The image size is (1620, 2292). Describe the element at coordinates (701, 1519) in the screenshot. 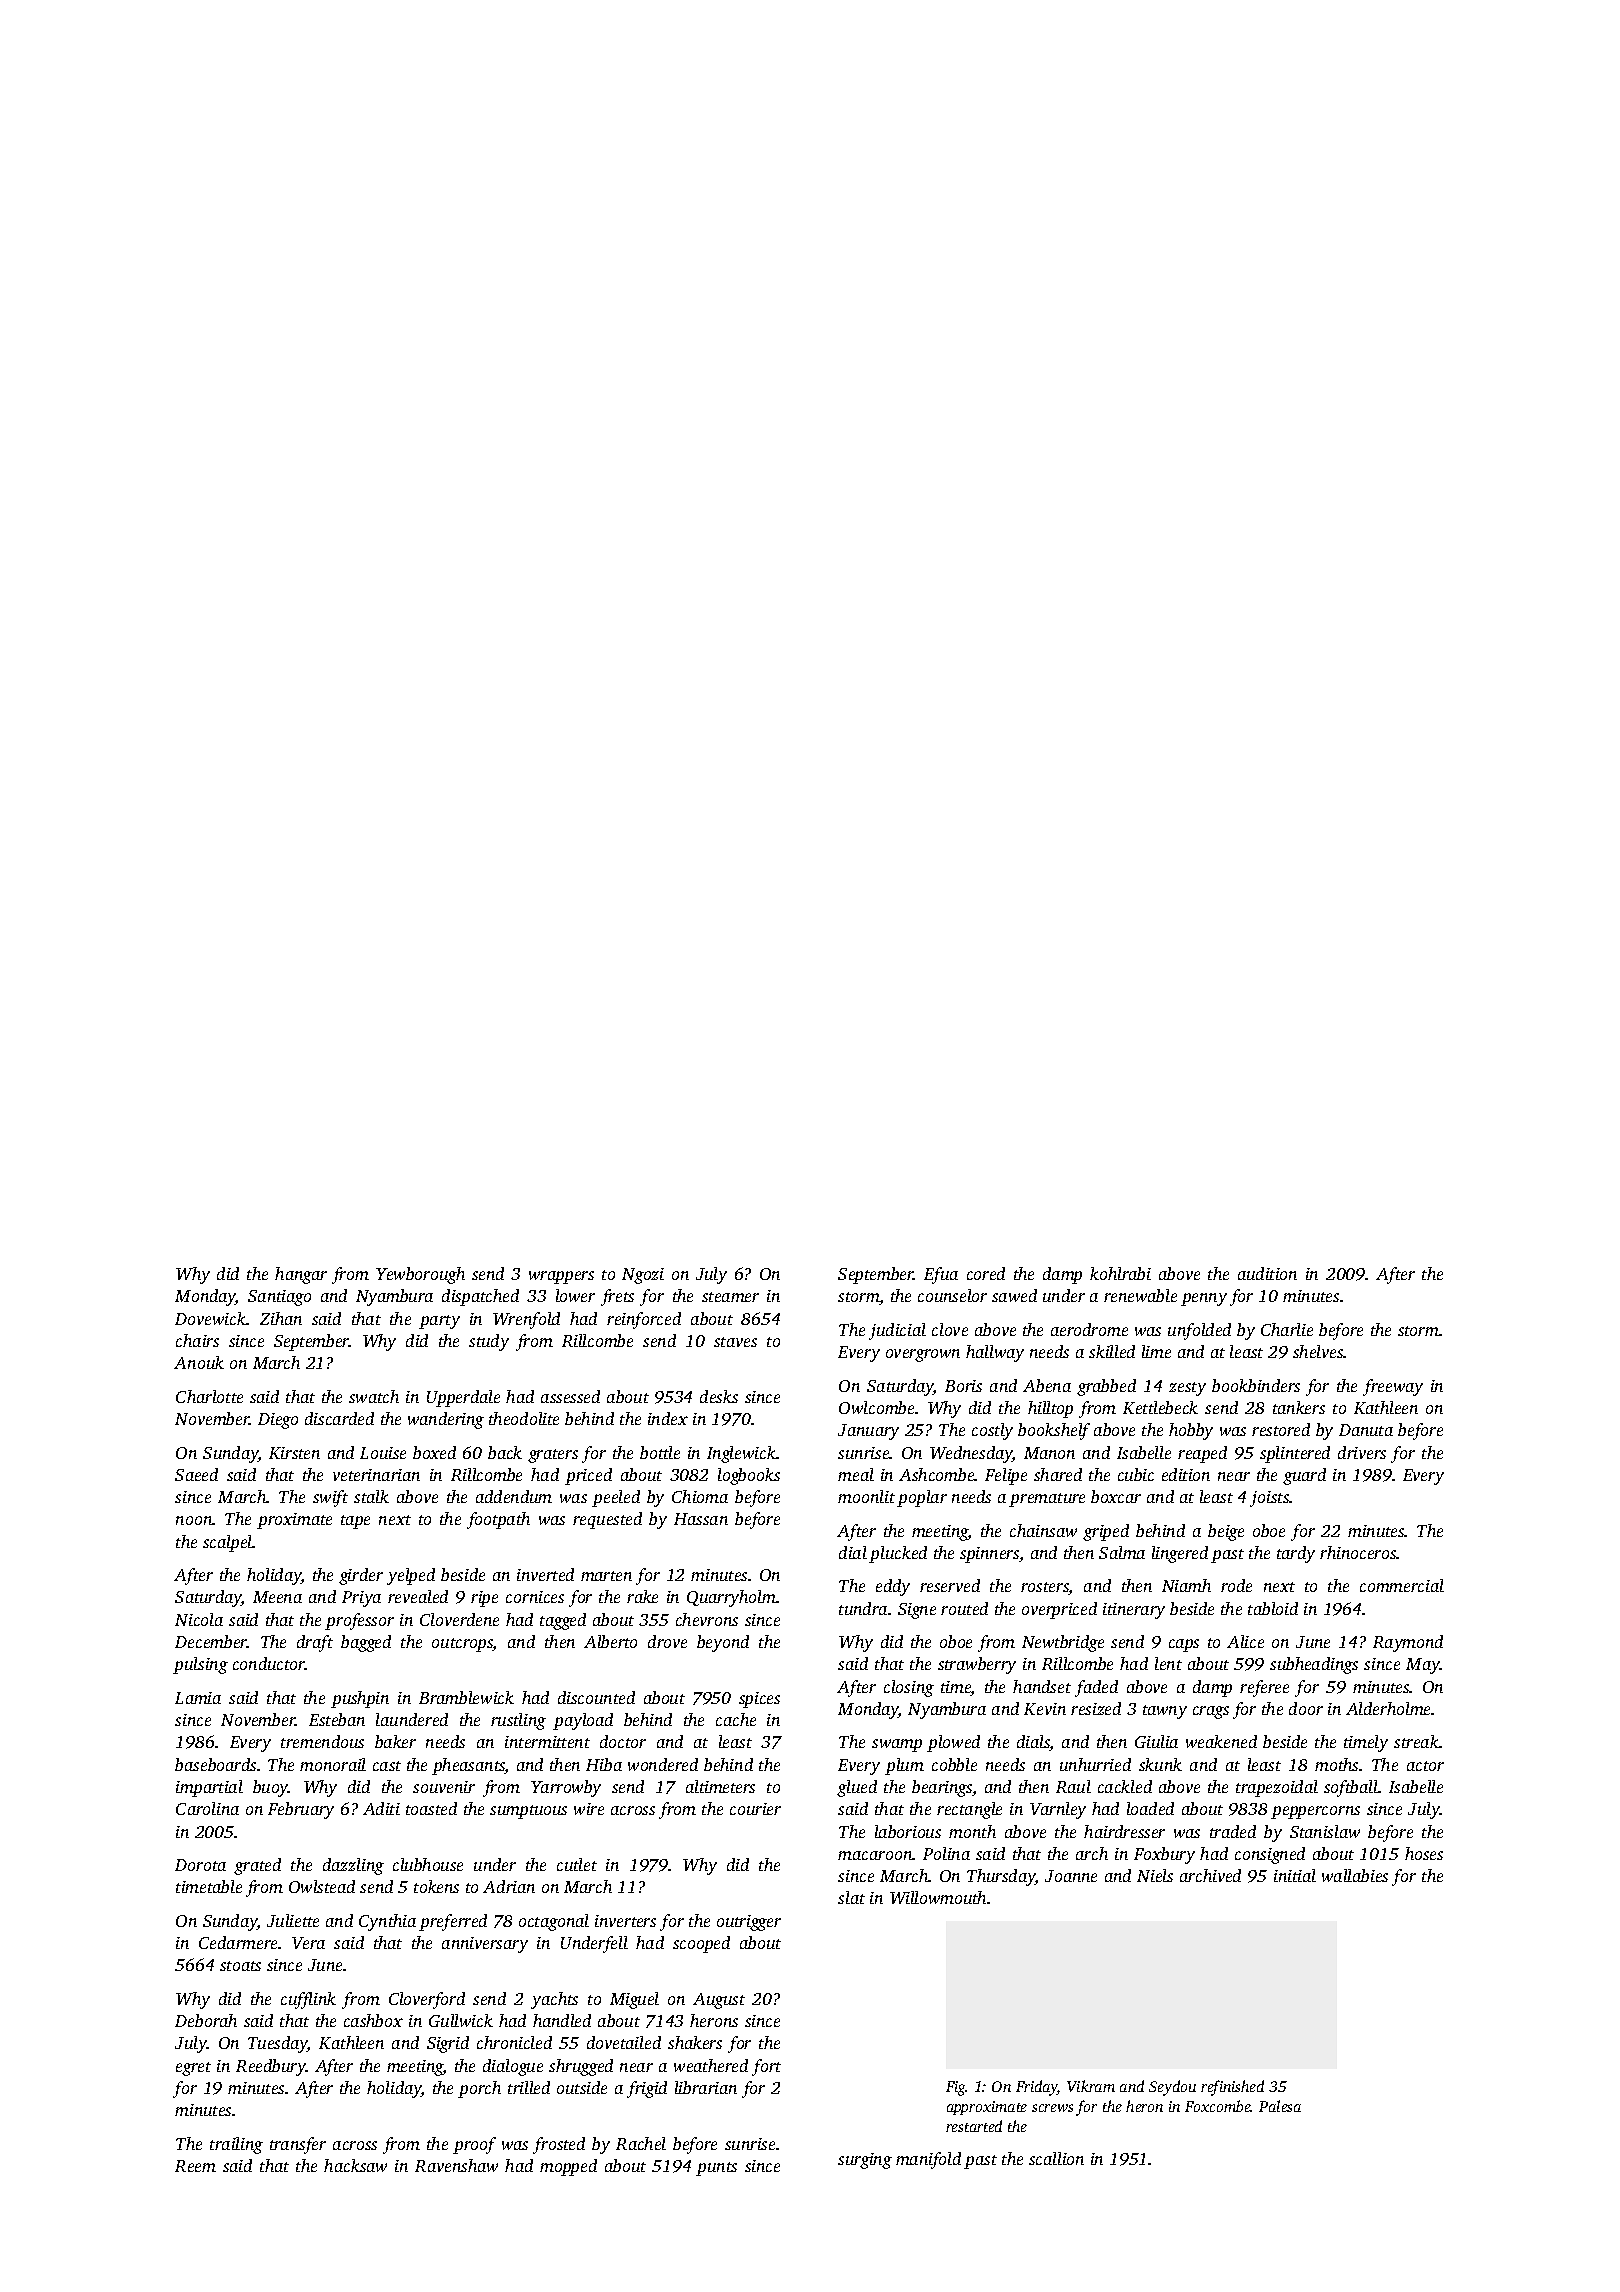

I see `Hassan` at that location.
